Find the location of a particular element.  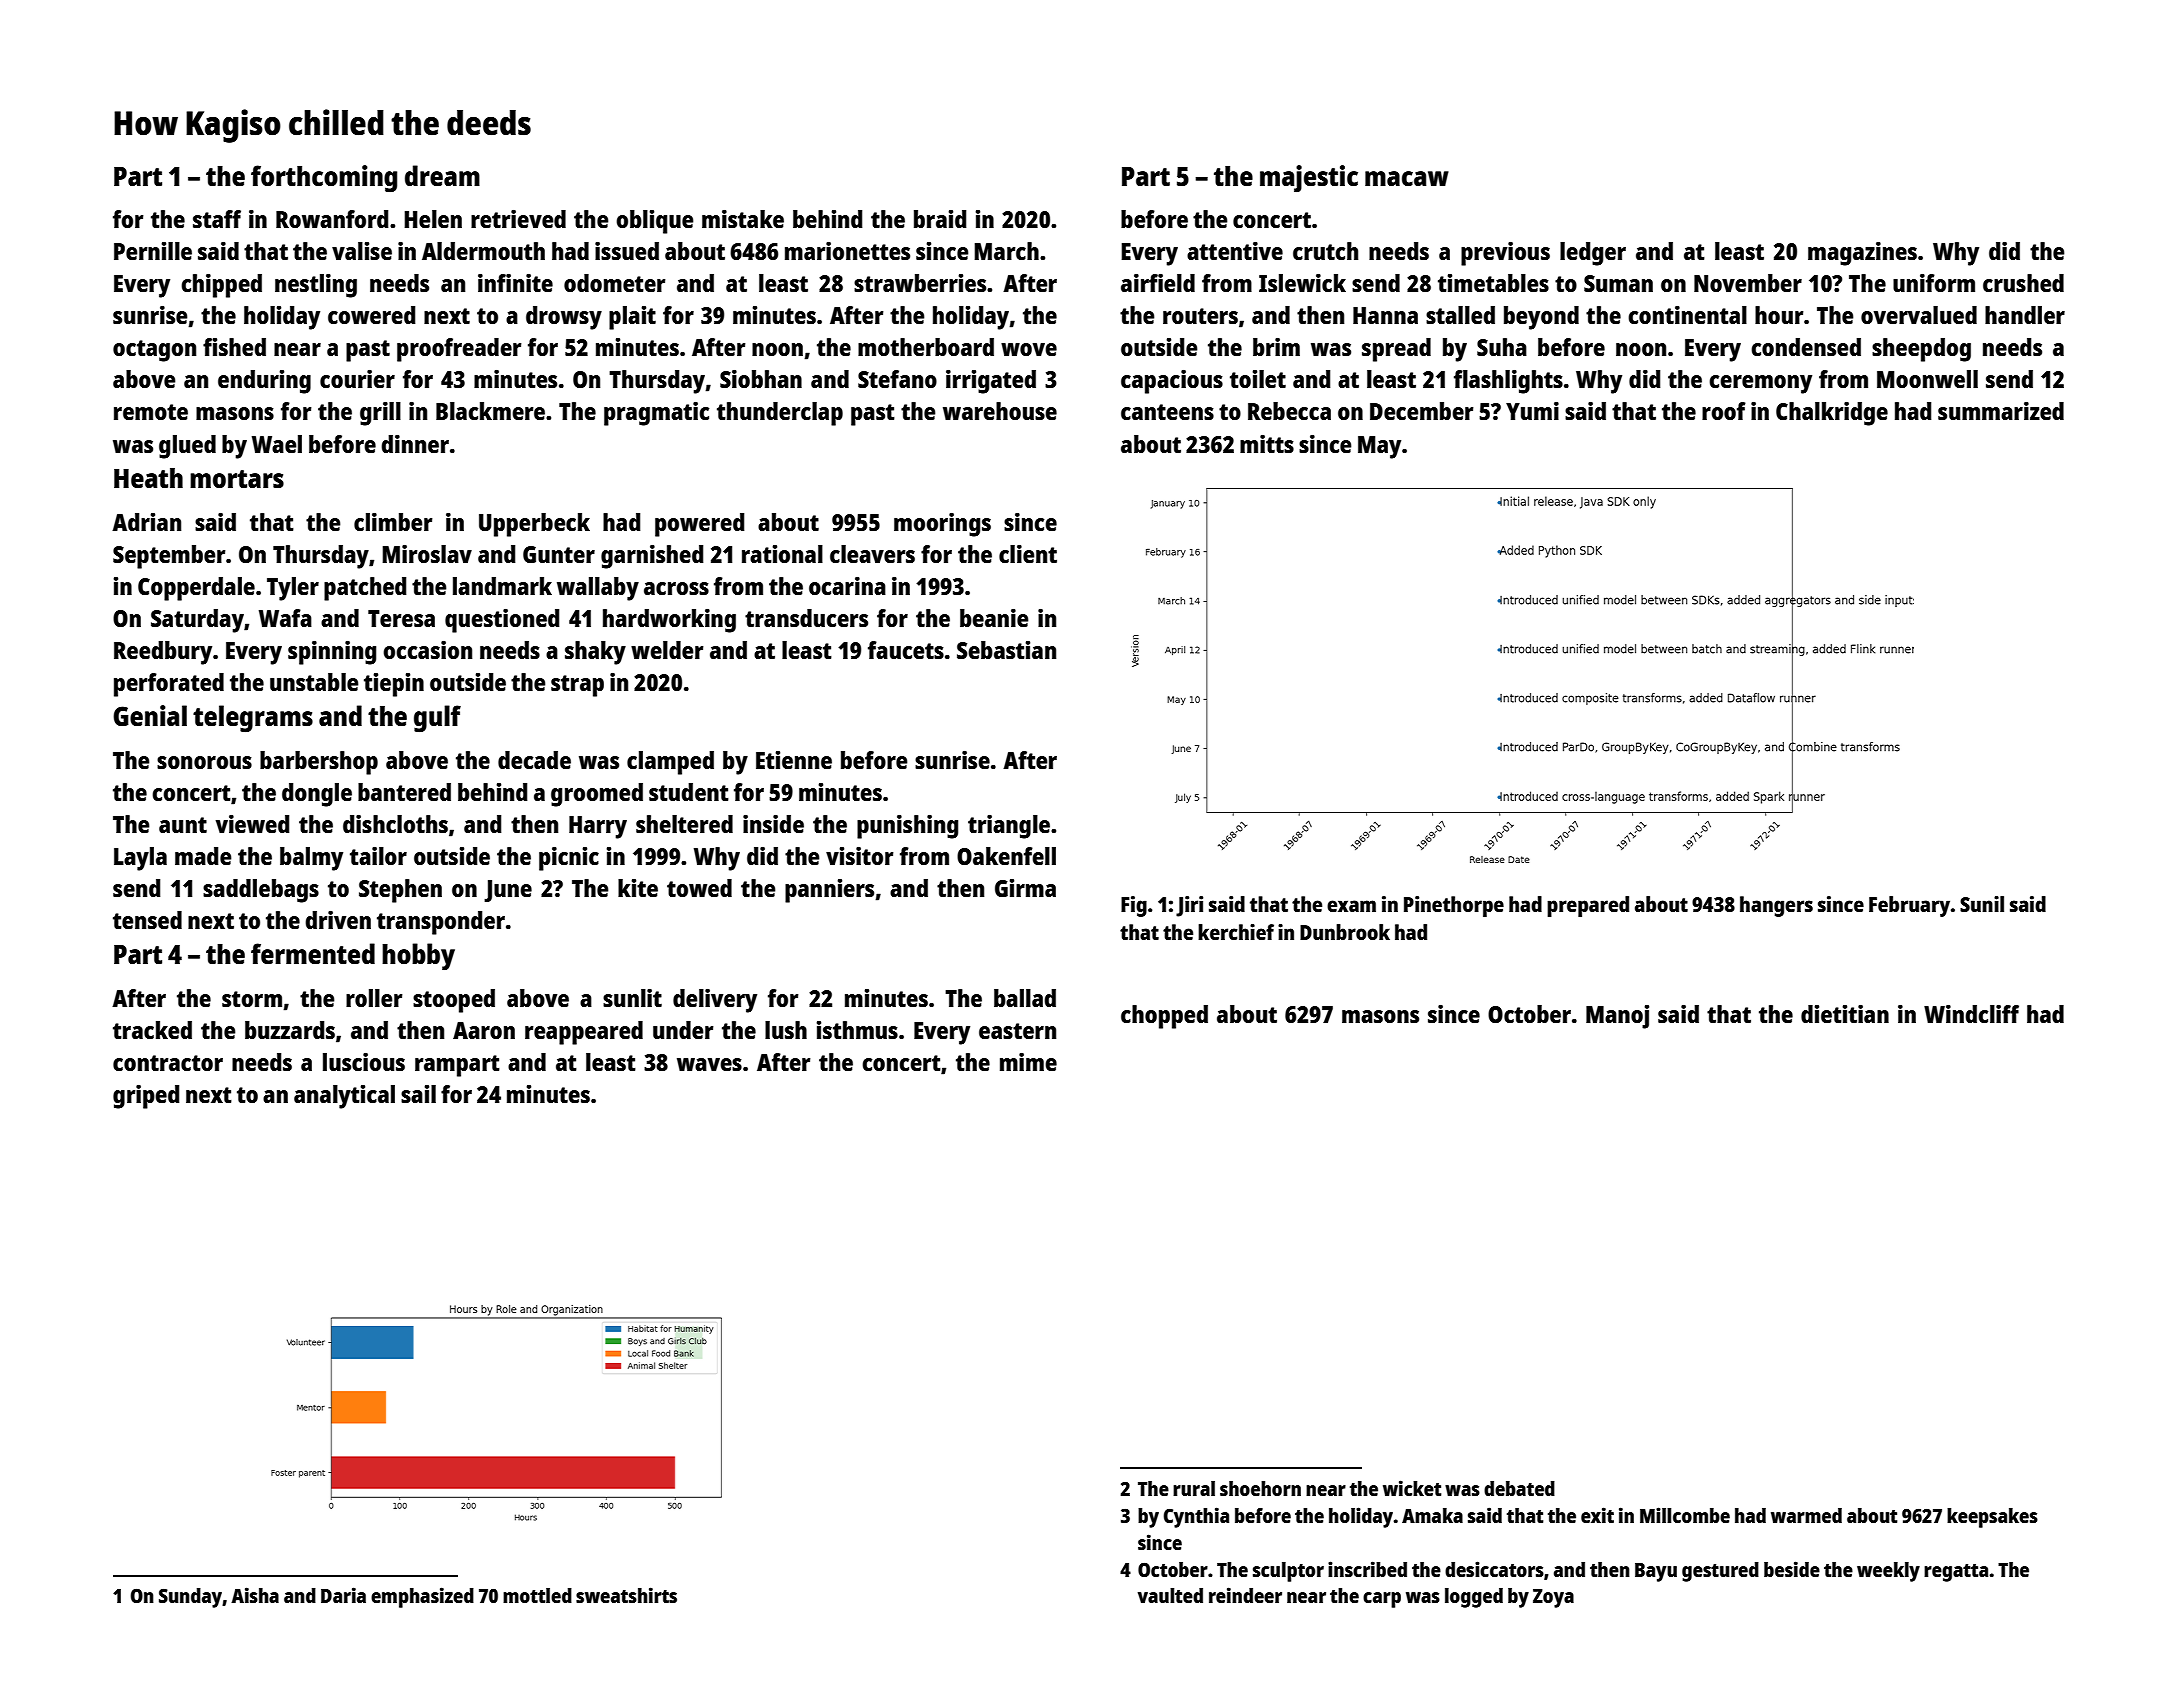

braid is located at coordinates (940, 219).
